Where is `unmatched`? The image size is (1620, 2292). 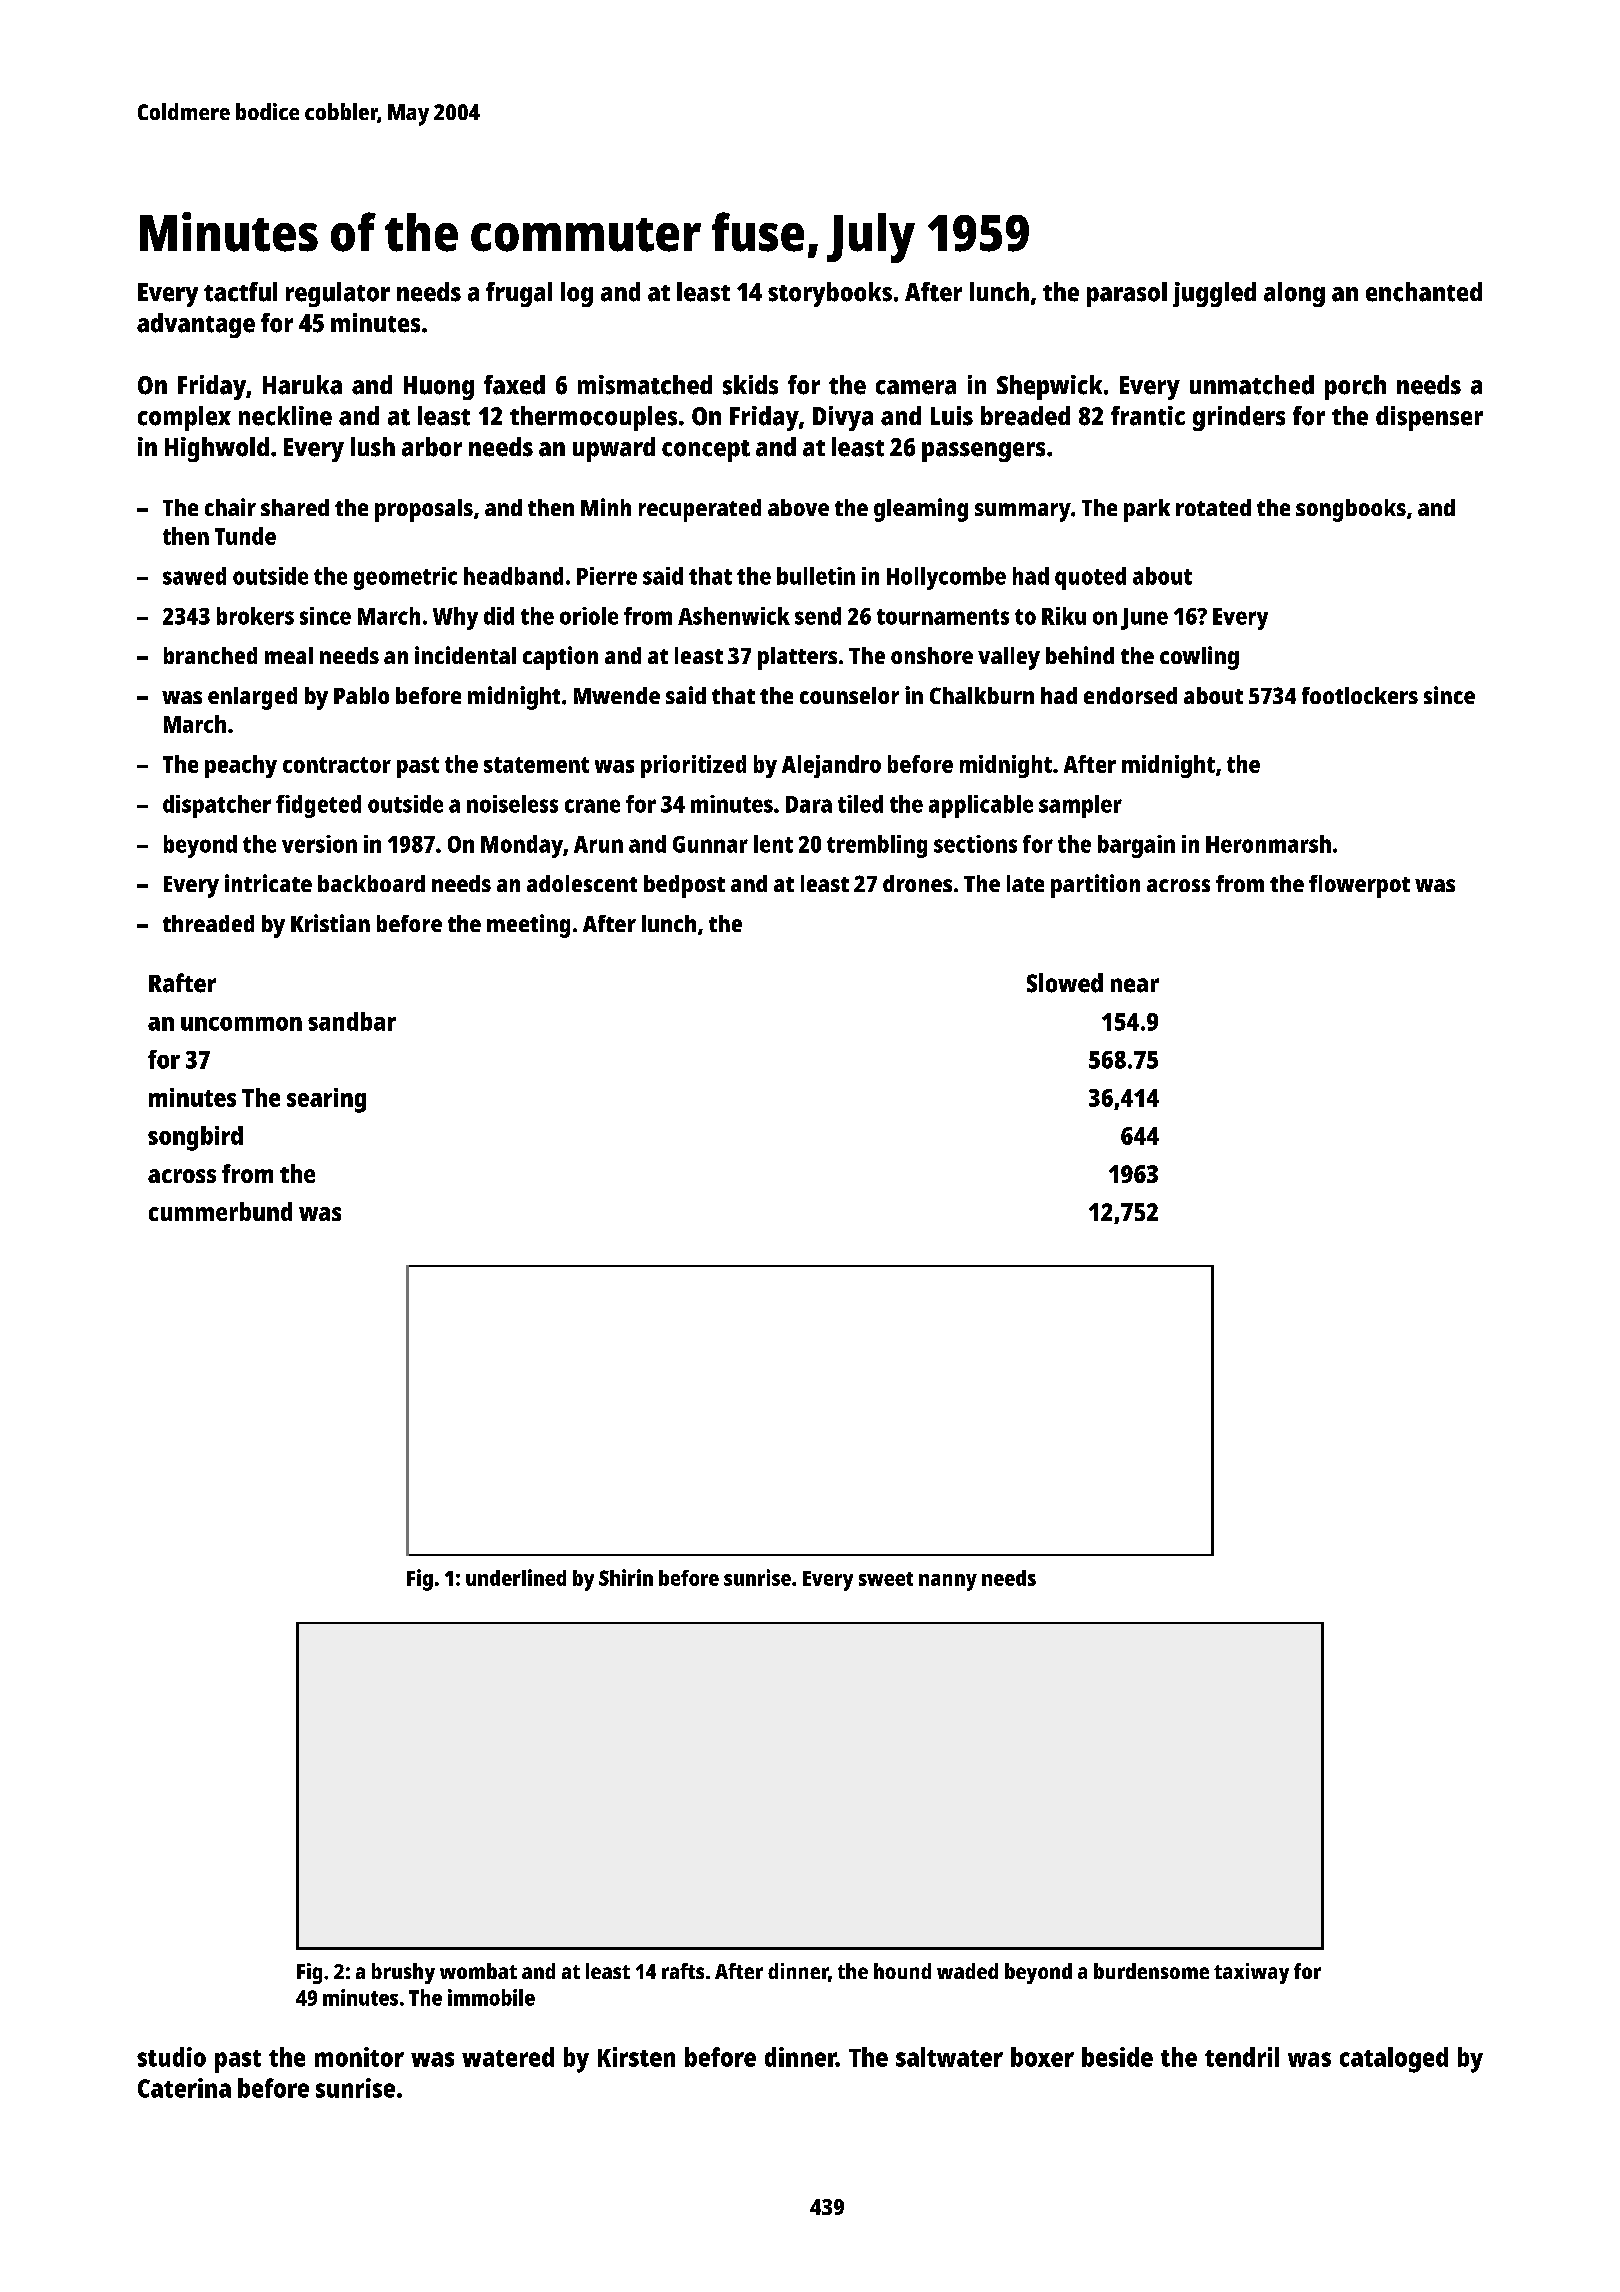 unmatched is located at coordinates (1252, 385).
